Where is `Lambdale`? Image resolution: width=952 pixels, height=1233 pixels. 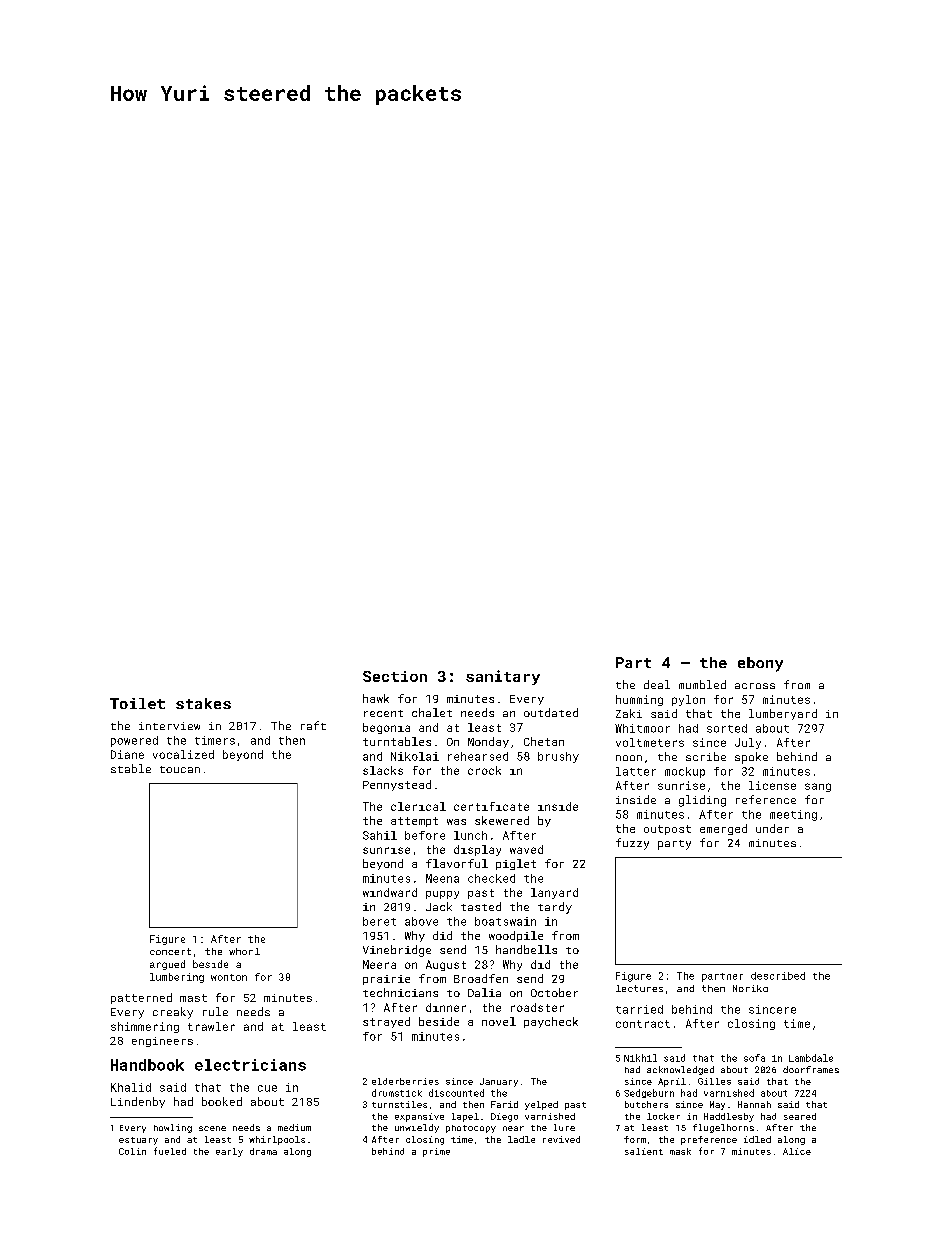
Lambdale is located at coordinates (811, 1058).
